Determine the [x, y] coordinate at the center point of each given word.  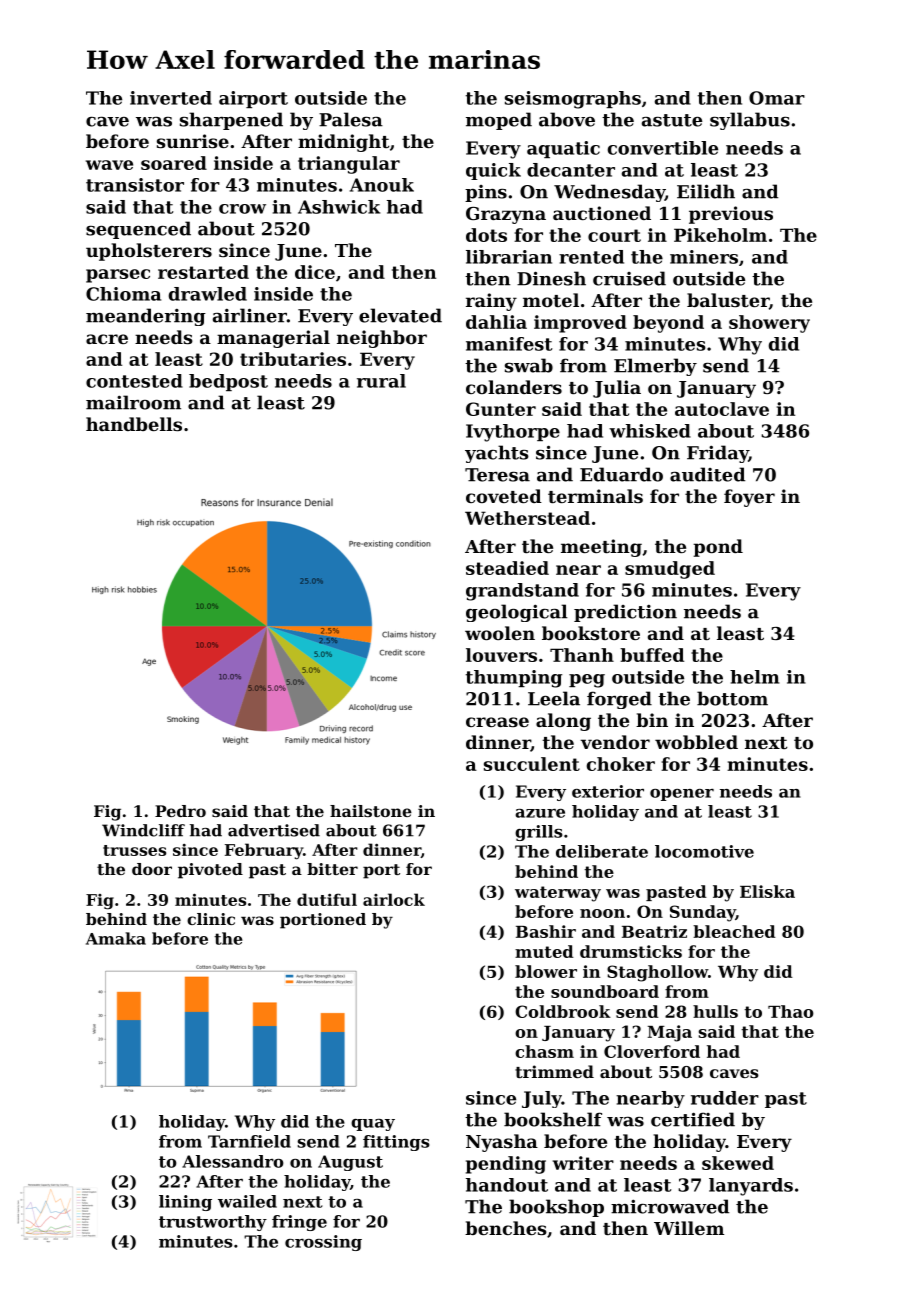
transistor [135, 185]
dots [486, 235]
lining [185, 1203]
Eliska [767, 891]
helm [754, 677]
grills [538, 833]
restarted [203, 272]
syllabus [750, 121]
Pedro [180, 811]
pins [486, 193]
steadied [507, 568]
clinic [211, 919]
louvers [501, 655]
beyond [668, 324]
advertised [274, 830]
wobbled [696, 742]
